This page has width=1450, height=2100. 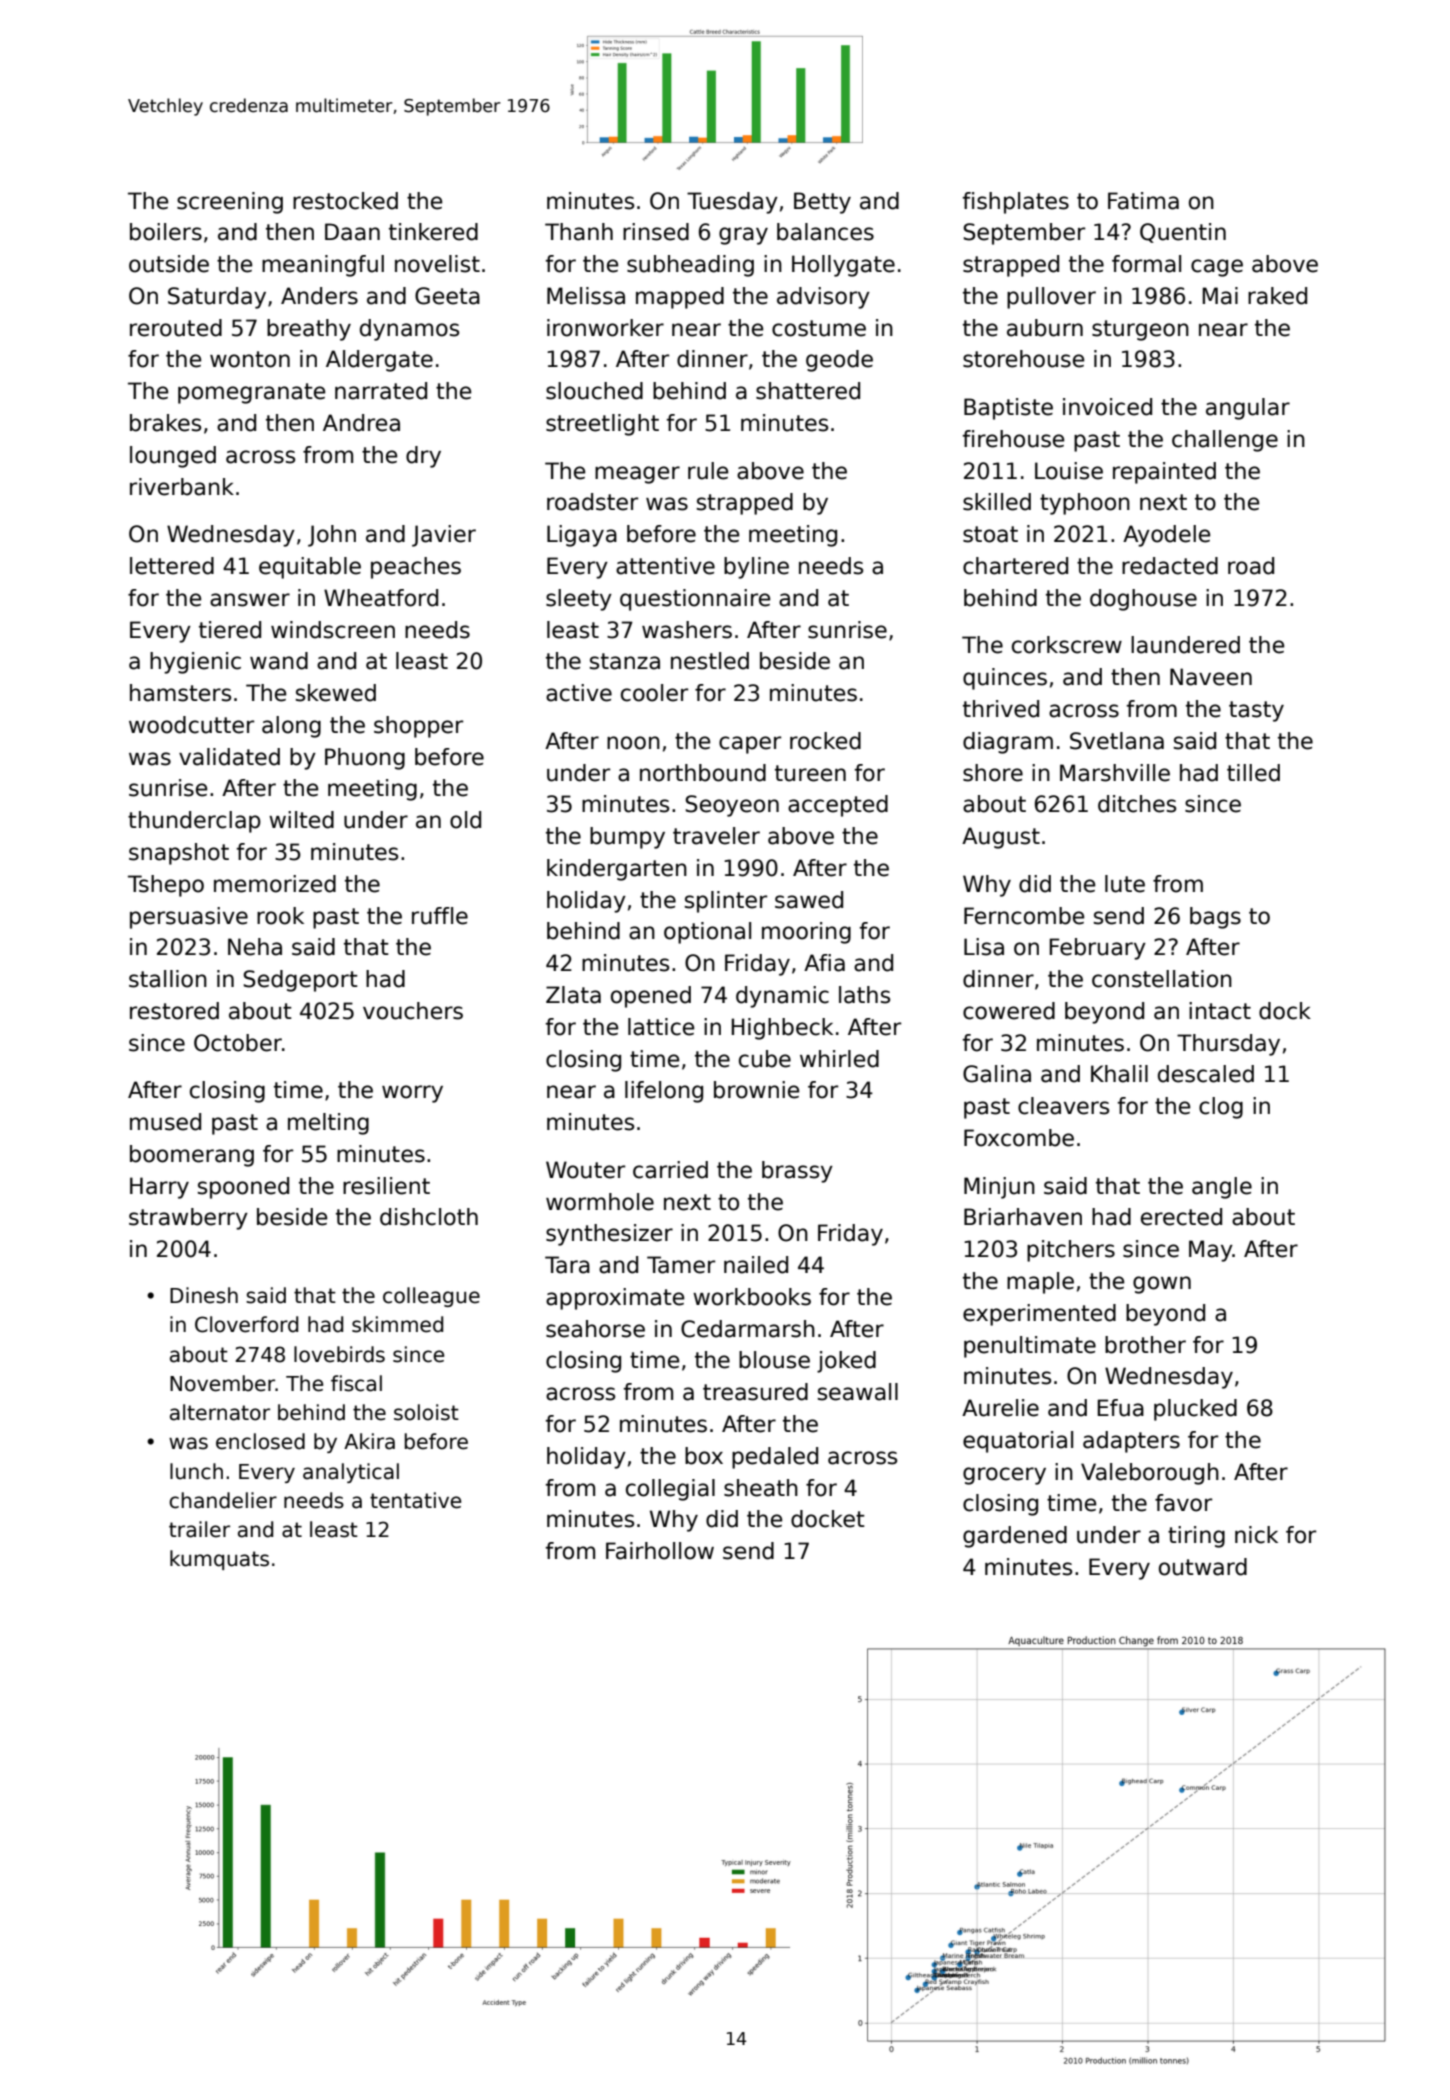 What do you see at coordinates (1221, 1108) in the page?
I see `clog` at bounding box center [1221, 1108].
